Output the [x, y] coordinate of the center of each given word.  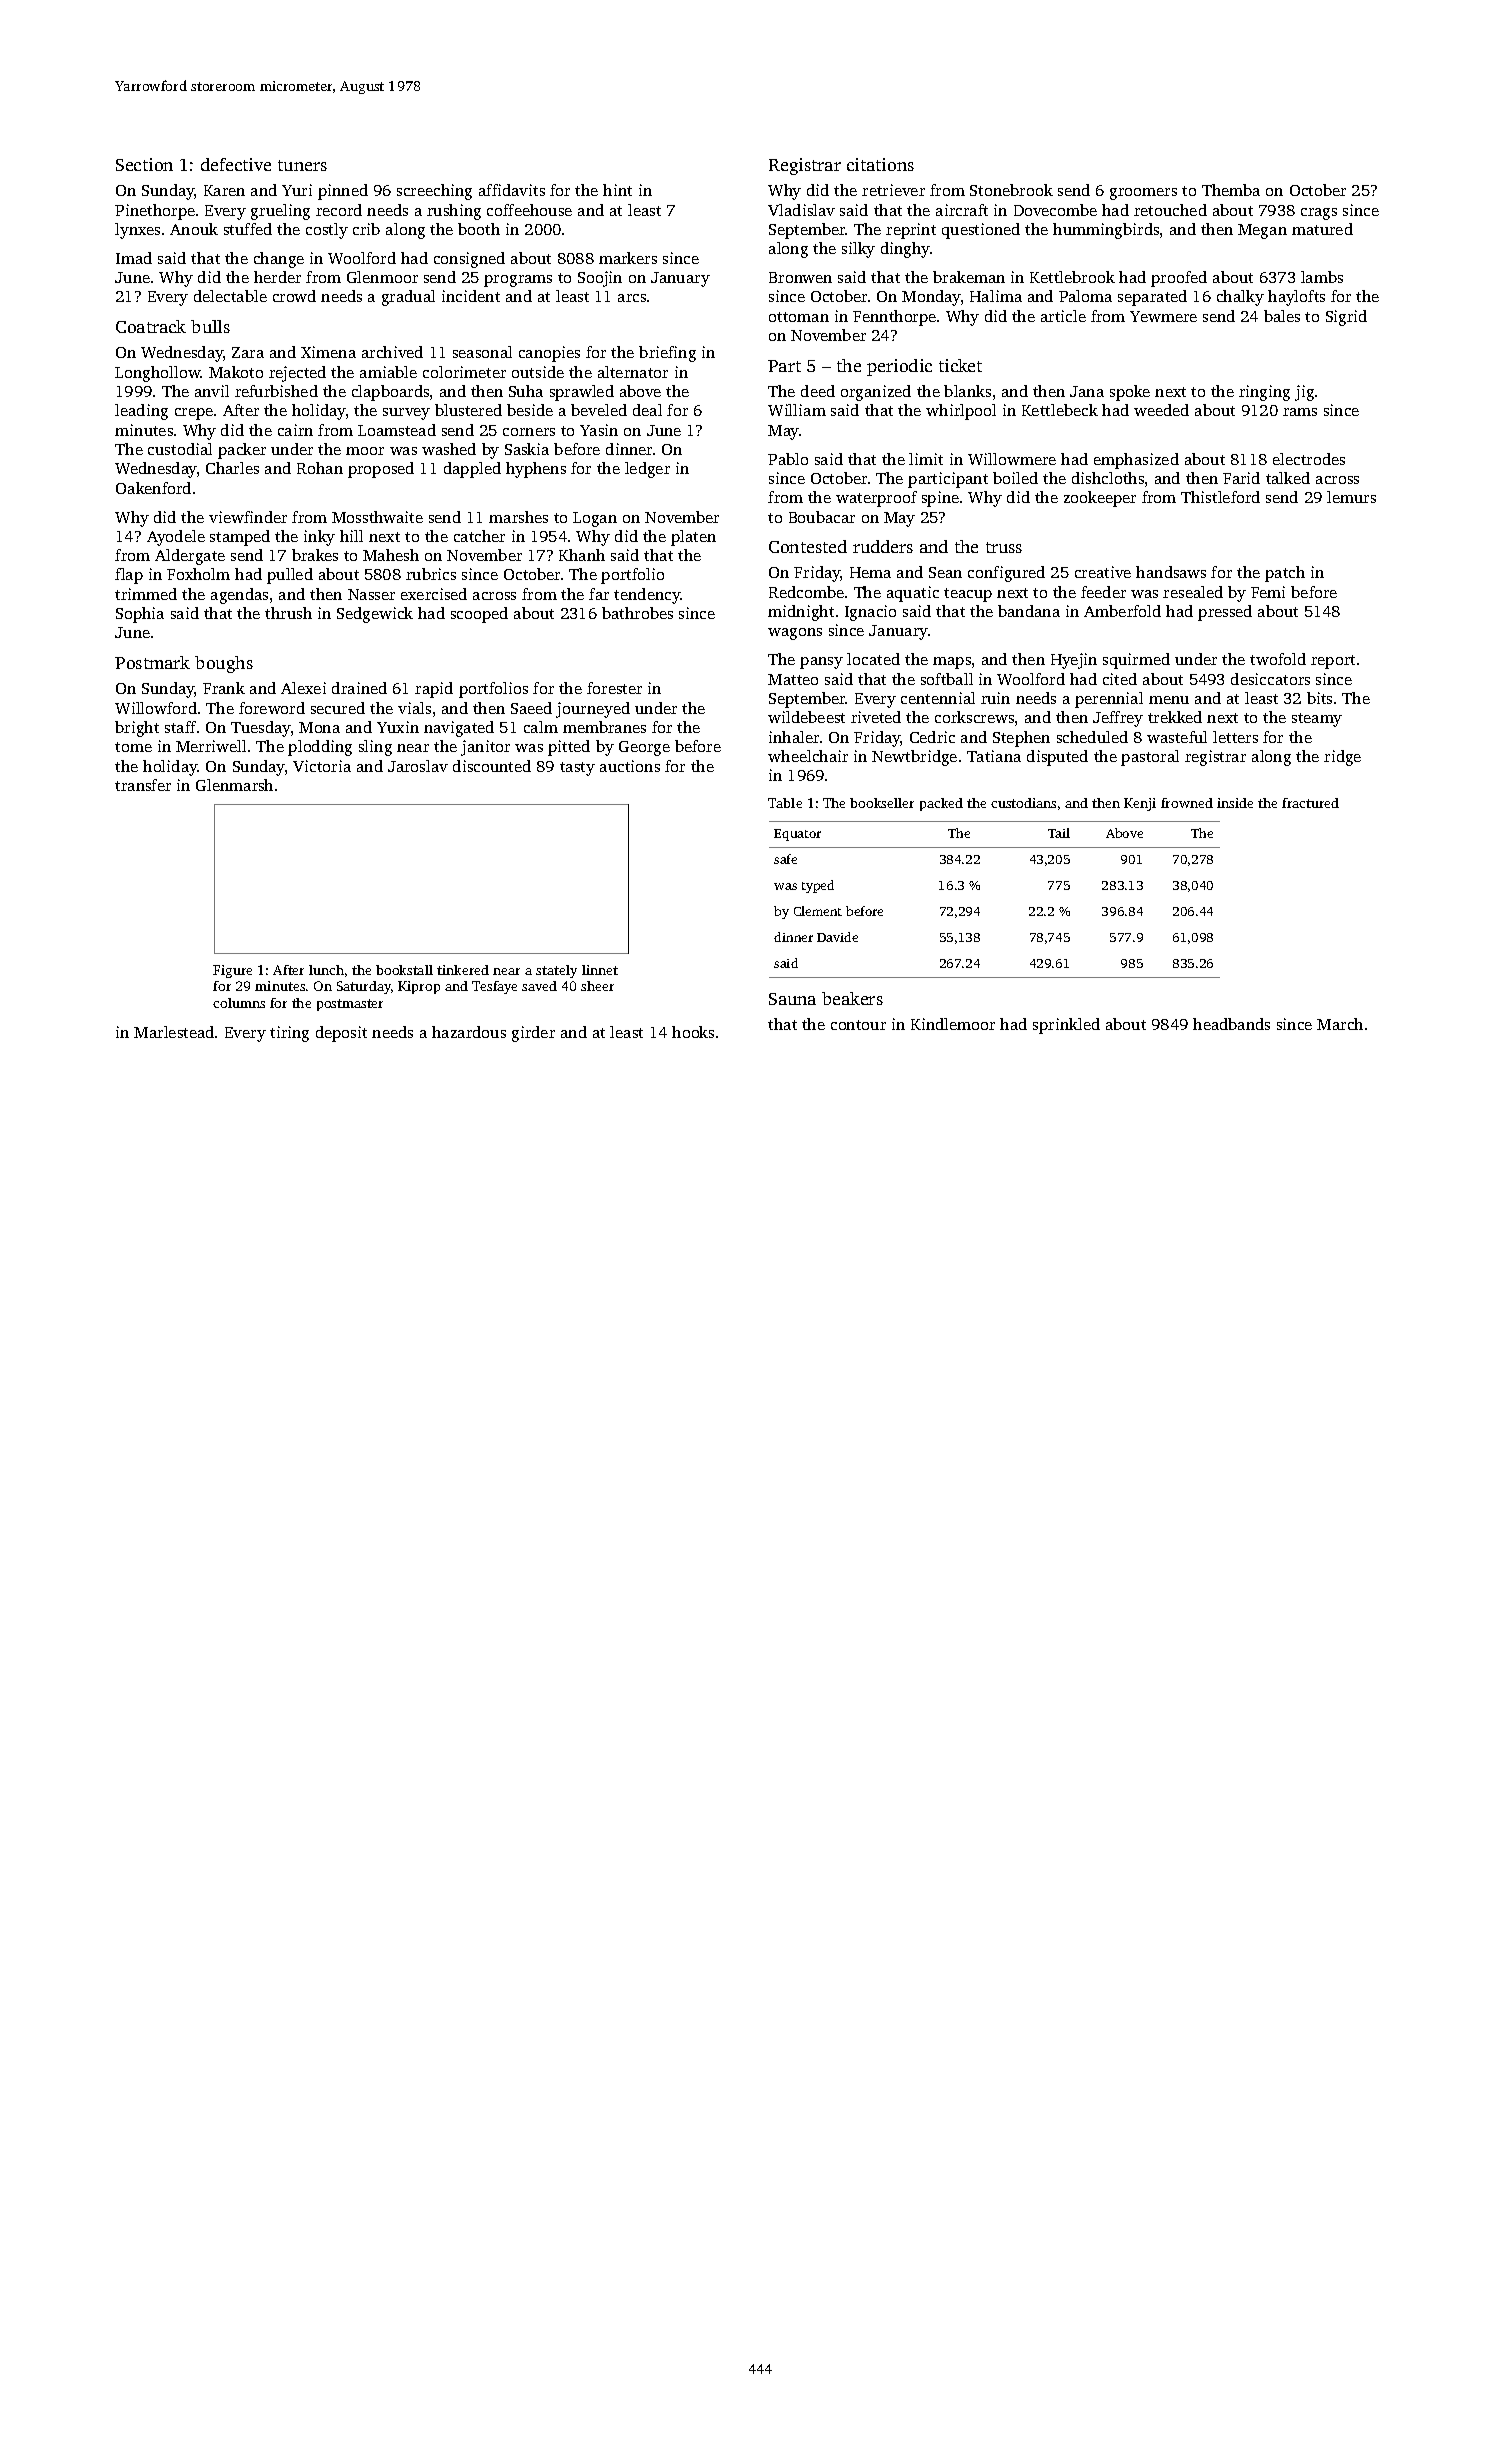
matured [1322, 229]
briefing [667, 354]
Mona [319, 727]
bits [1319, 698]
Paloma [1085, 296]
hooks [693, 1032]
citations [880, 164]
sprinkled [1066, 1026]
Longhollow [158, 374]
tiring [289, 1034]
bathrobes [637, 613]
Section [144, 164]
